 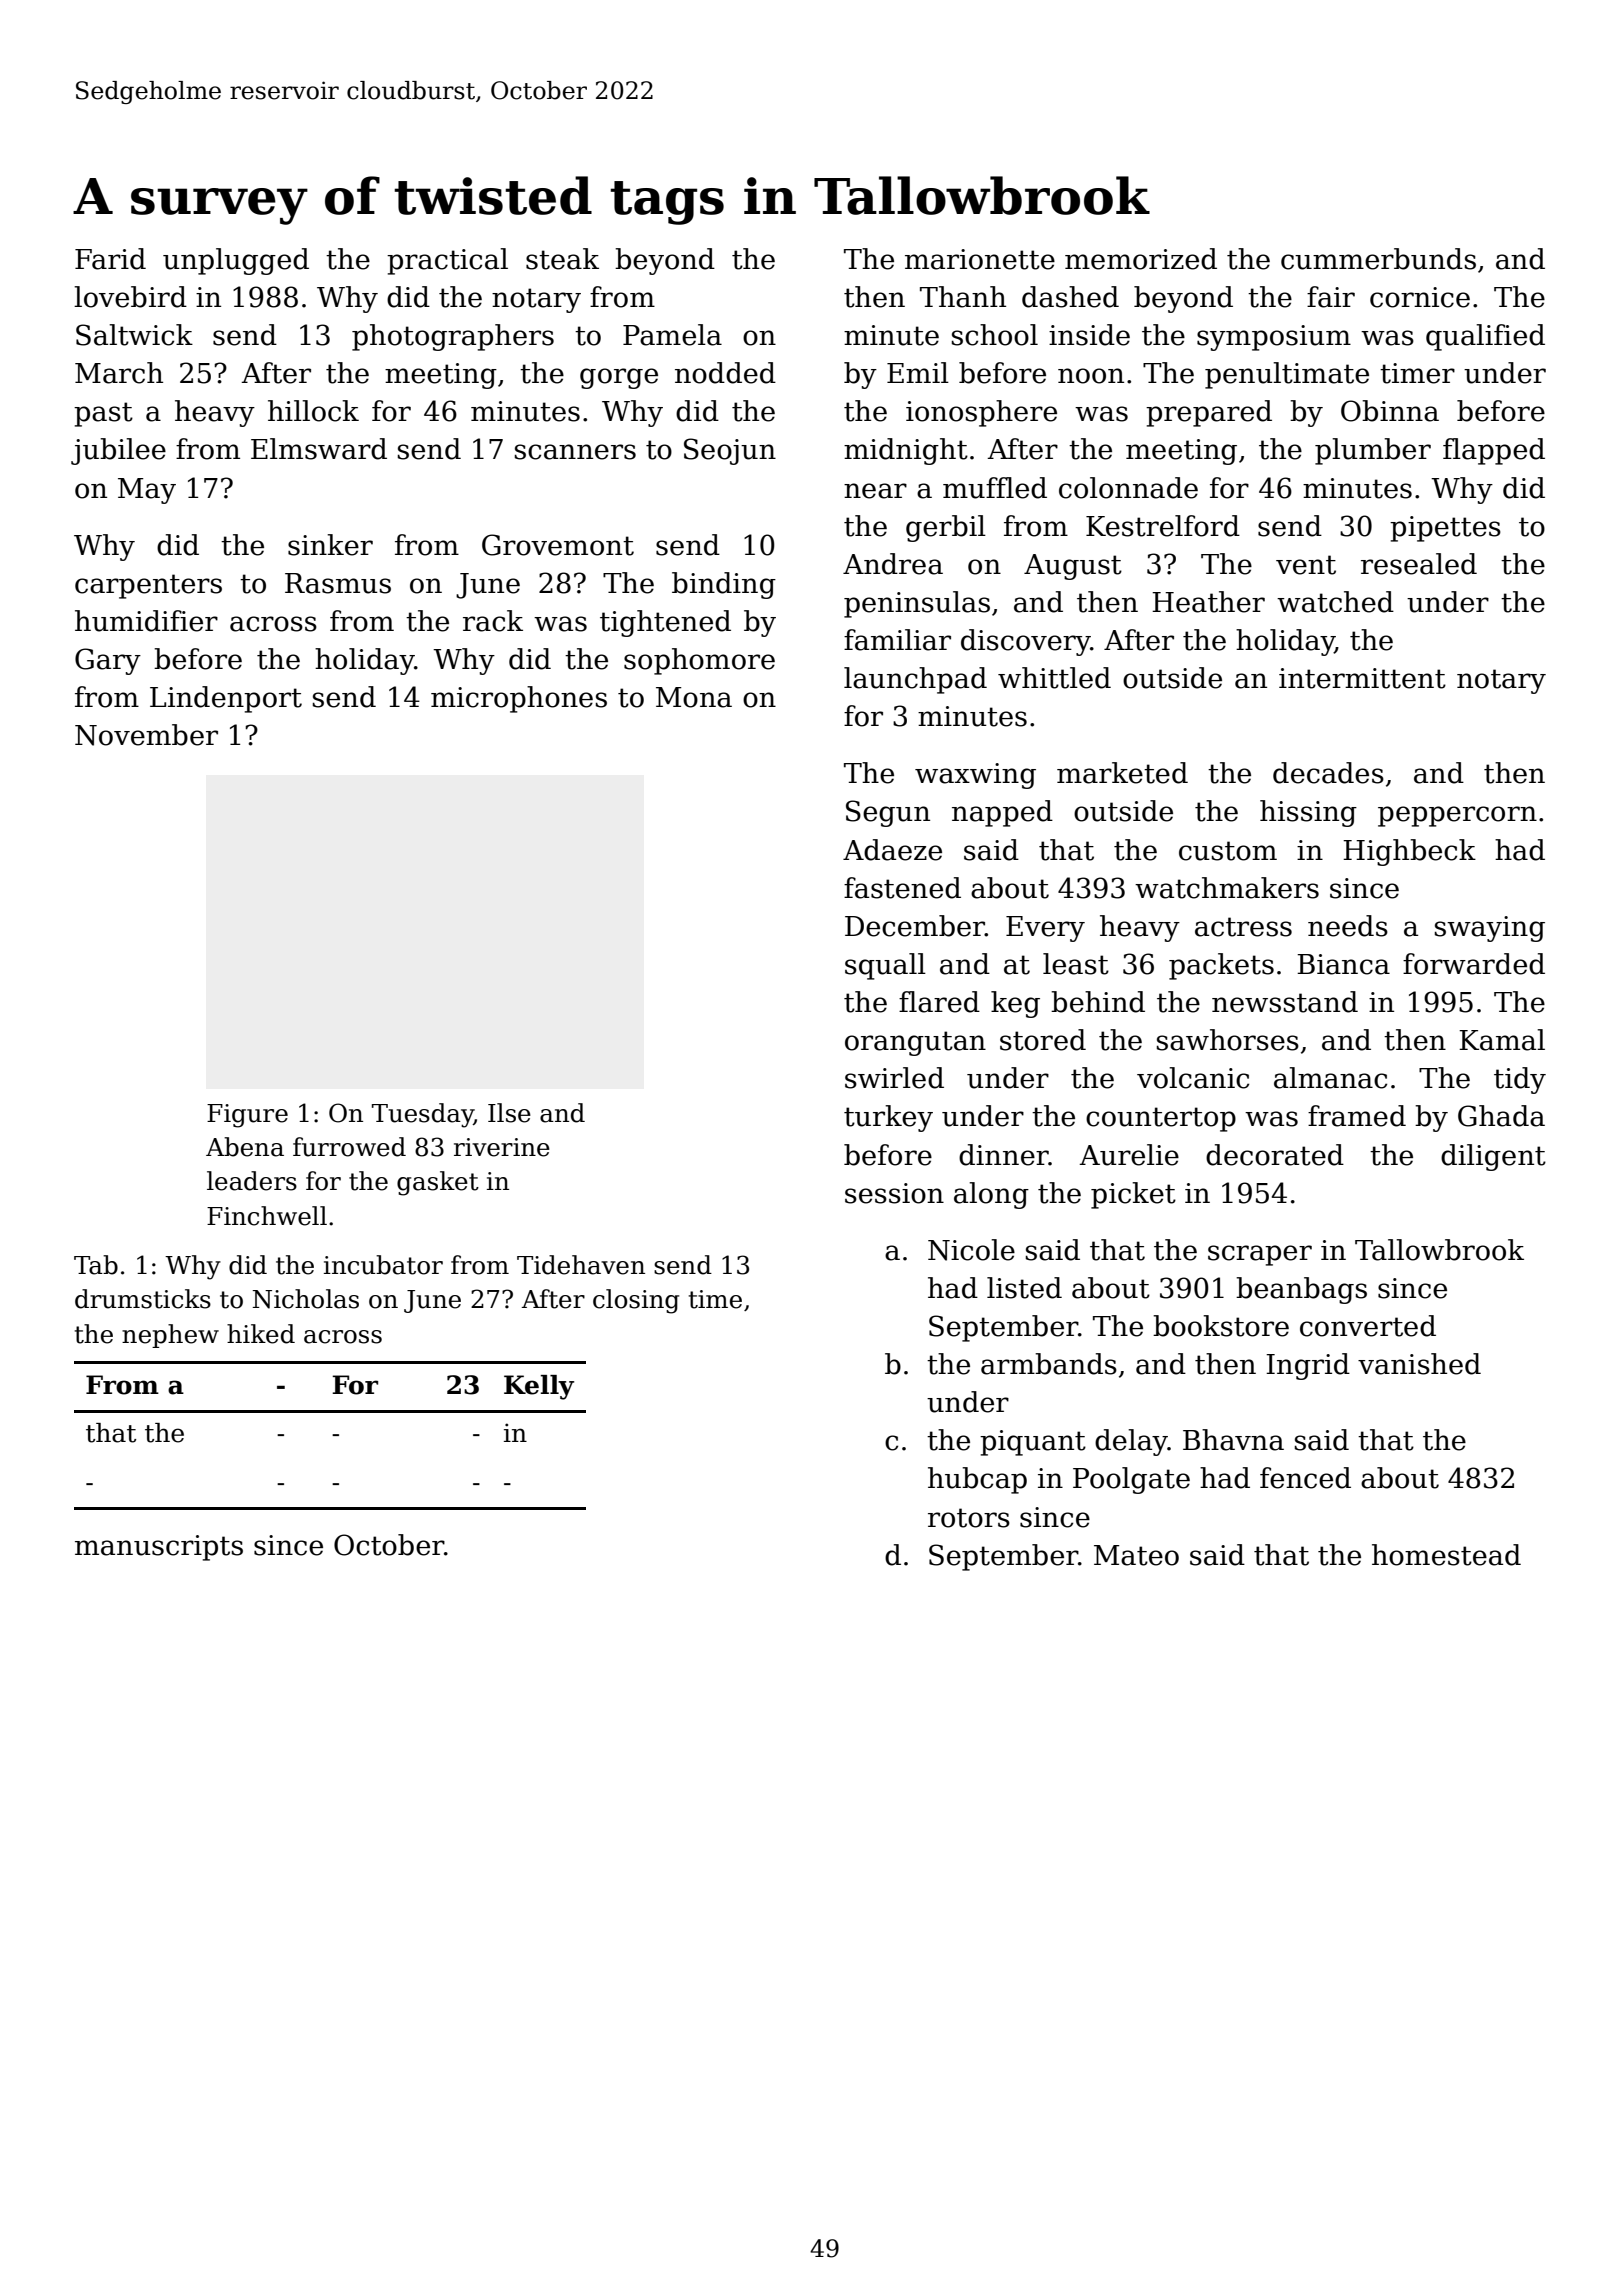 I want to click on photographers, so click(x=453, y=337).
